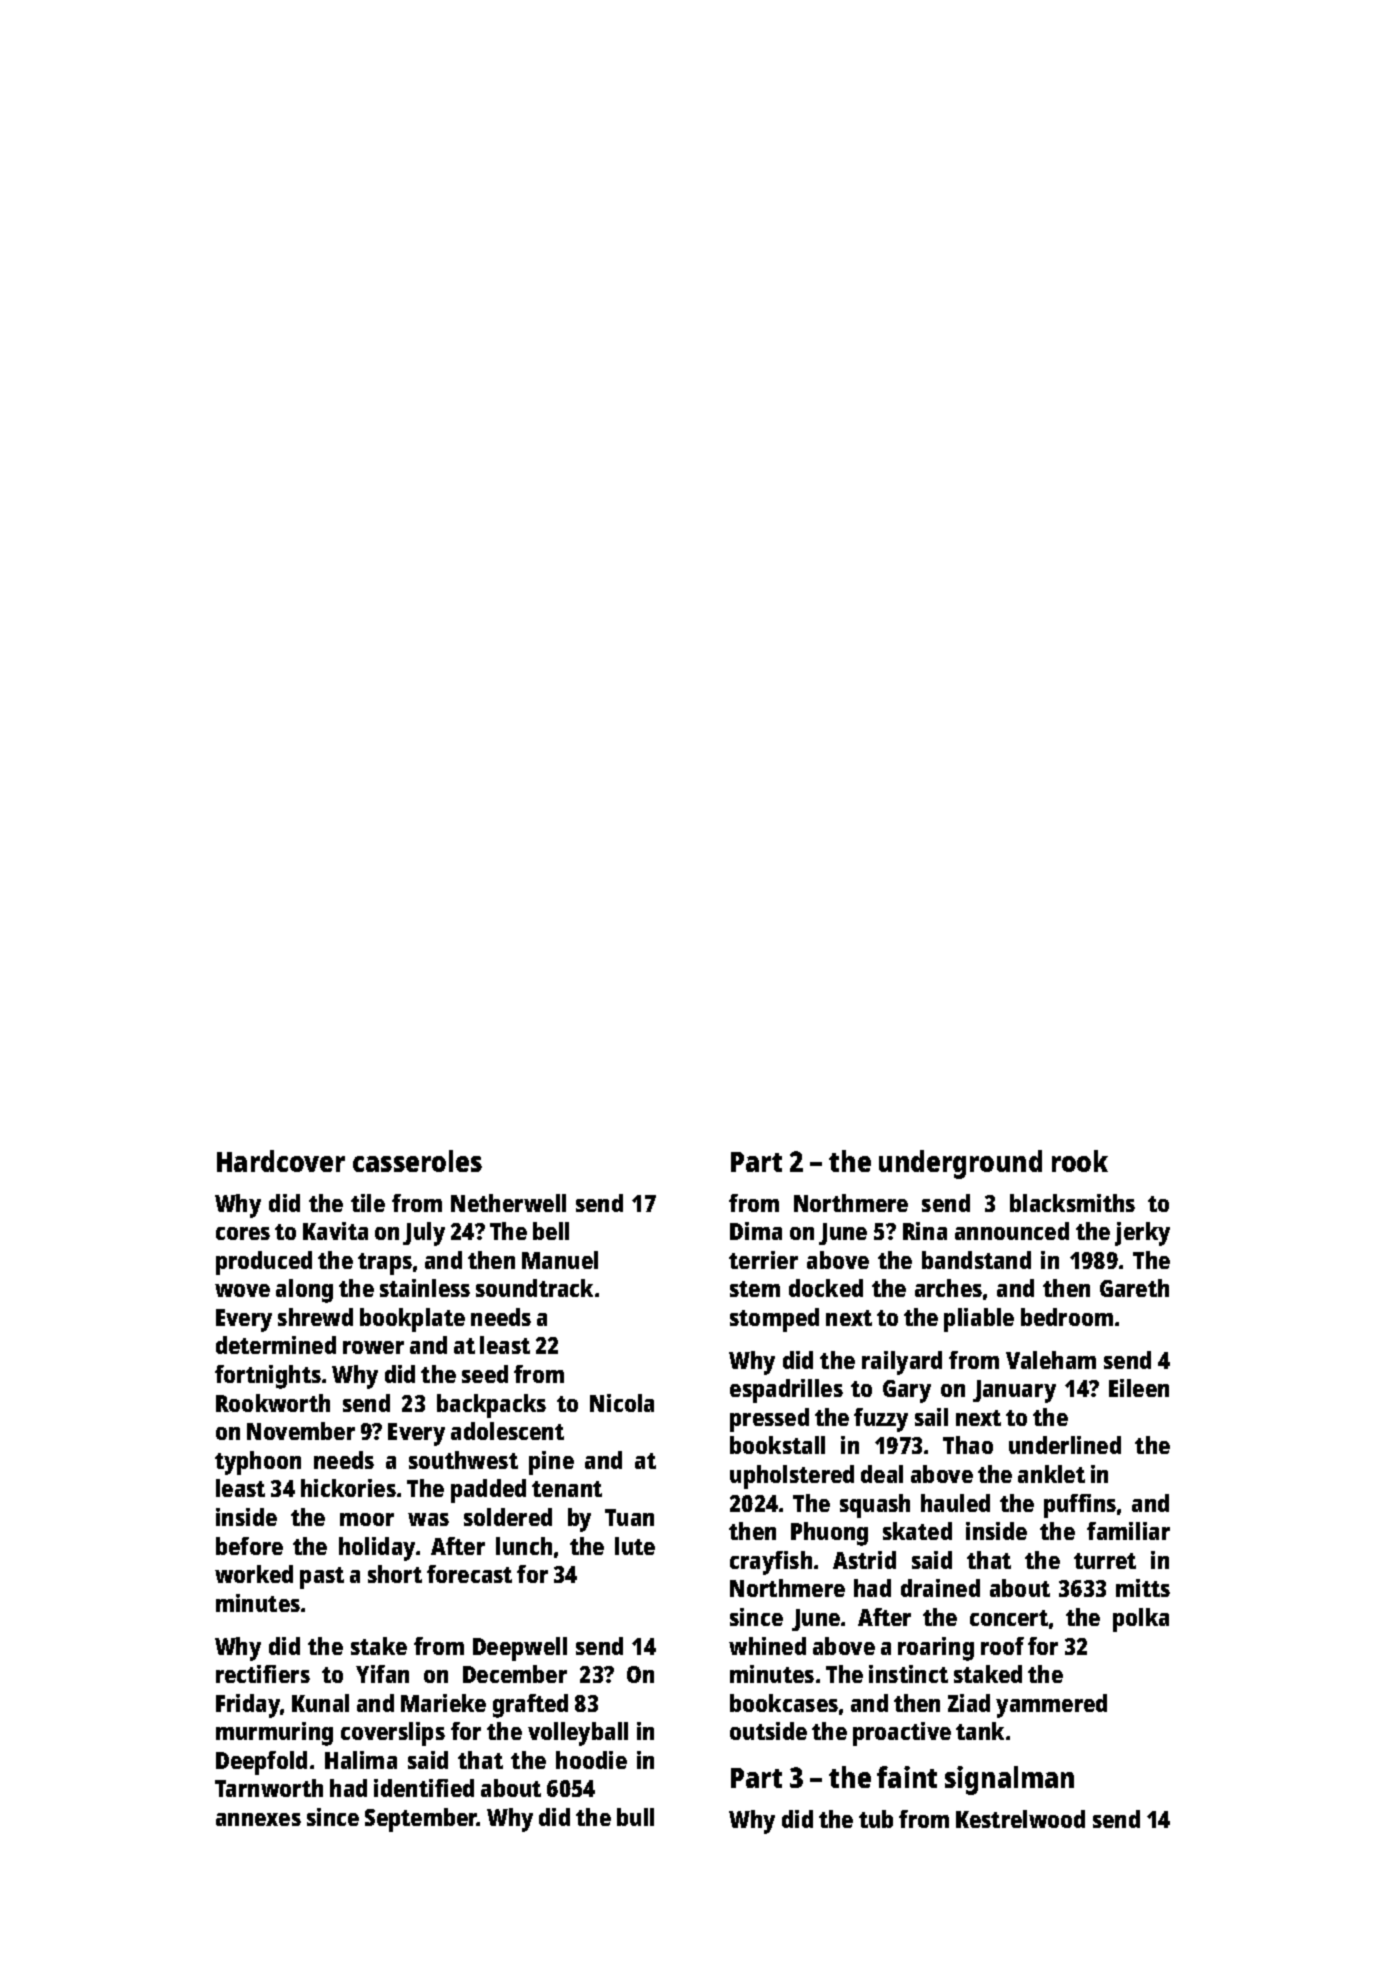 The image size is (1386, 1969). I want to click on polka, so click(1141, 1620).
